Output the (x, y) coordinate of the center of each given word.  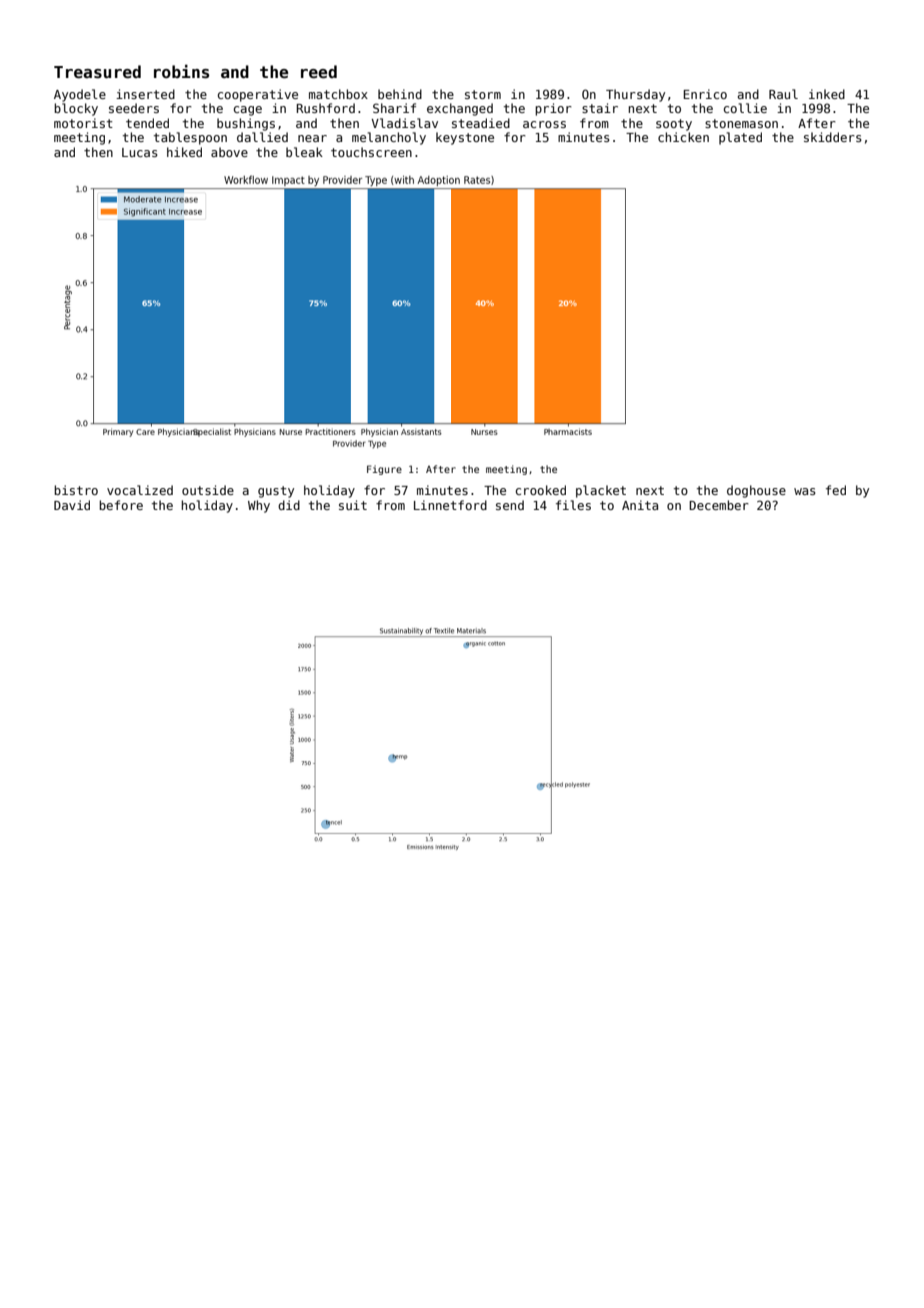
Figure (384, 470)
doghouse (756, 491)
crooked (541, 490)
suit (353, 505)
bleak (304, 152)
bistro (76, 490)
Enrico (705, 94)
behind (400, 94)
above (229, 152)
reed (319, 72)
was (805, 491)
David (72, 505)
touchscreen (371, 152)
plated (740, 138)
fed (836, 490)
